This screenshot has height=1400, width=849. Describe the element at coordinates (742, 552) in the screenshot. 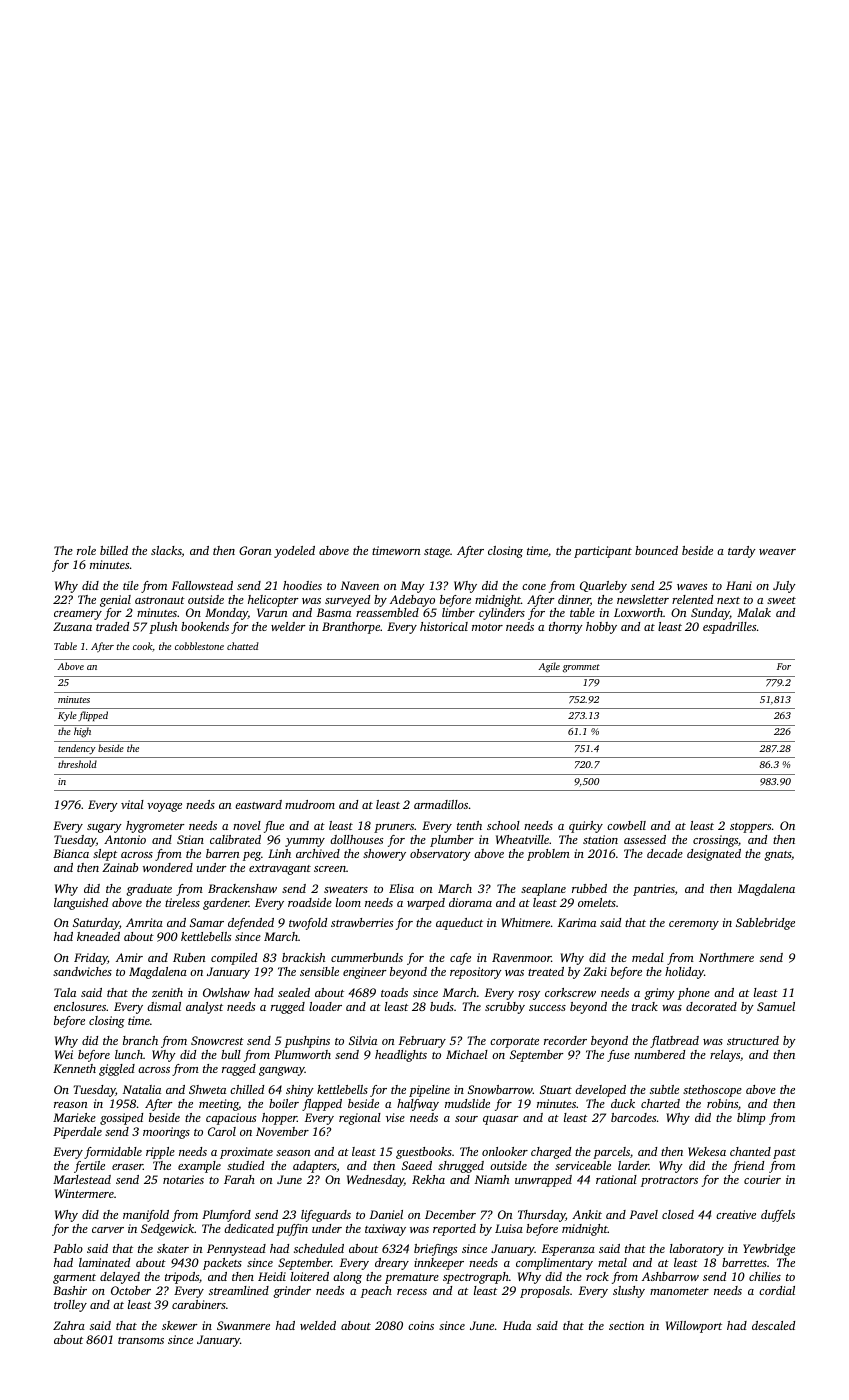

I see `tardy` at that location.
